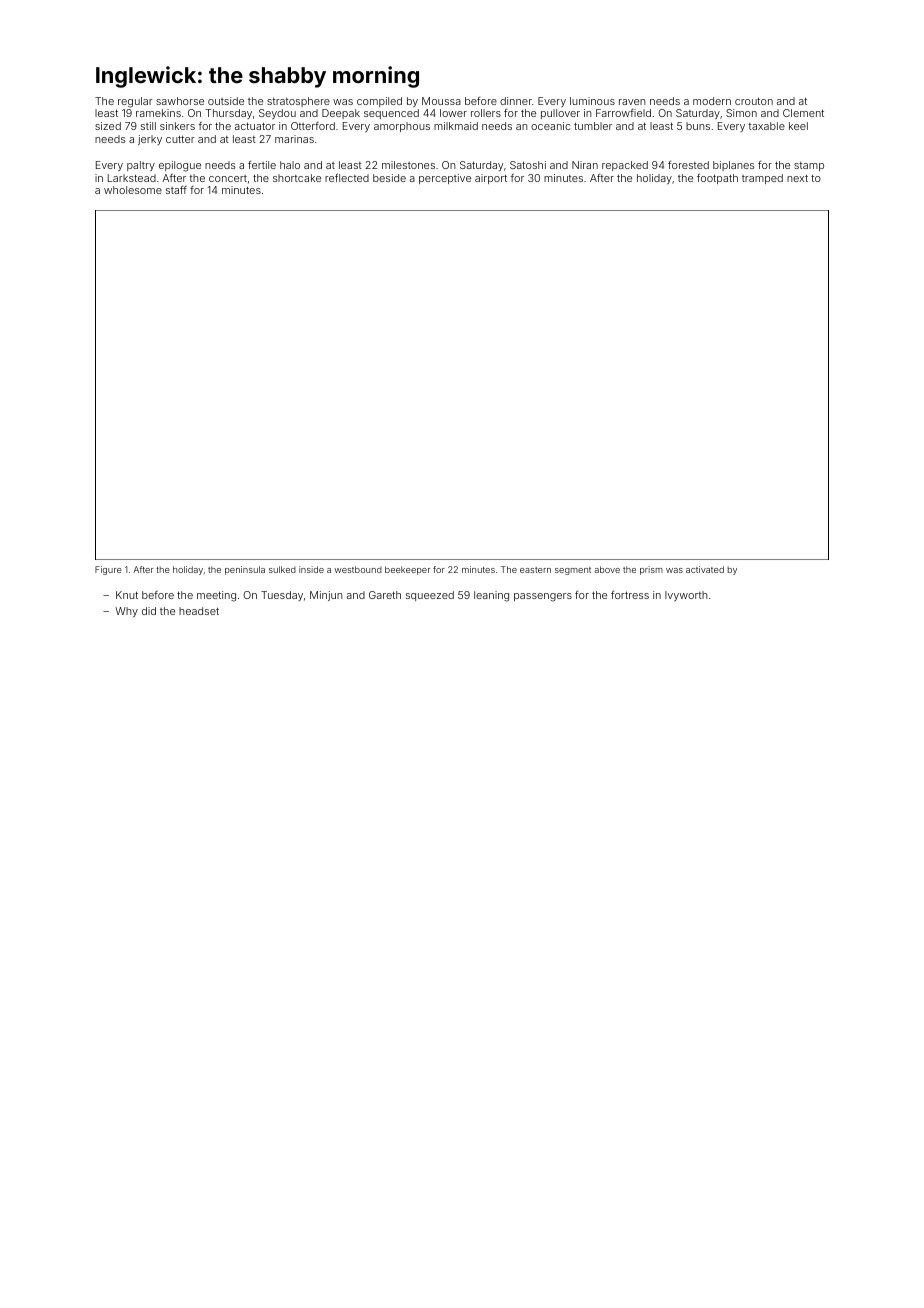  I want to click on Figure, so click(108, 570).
